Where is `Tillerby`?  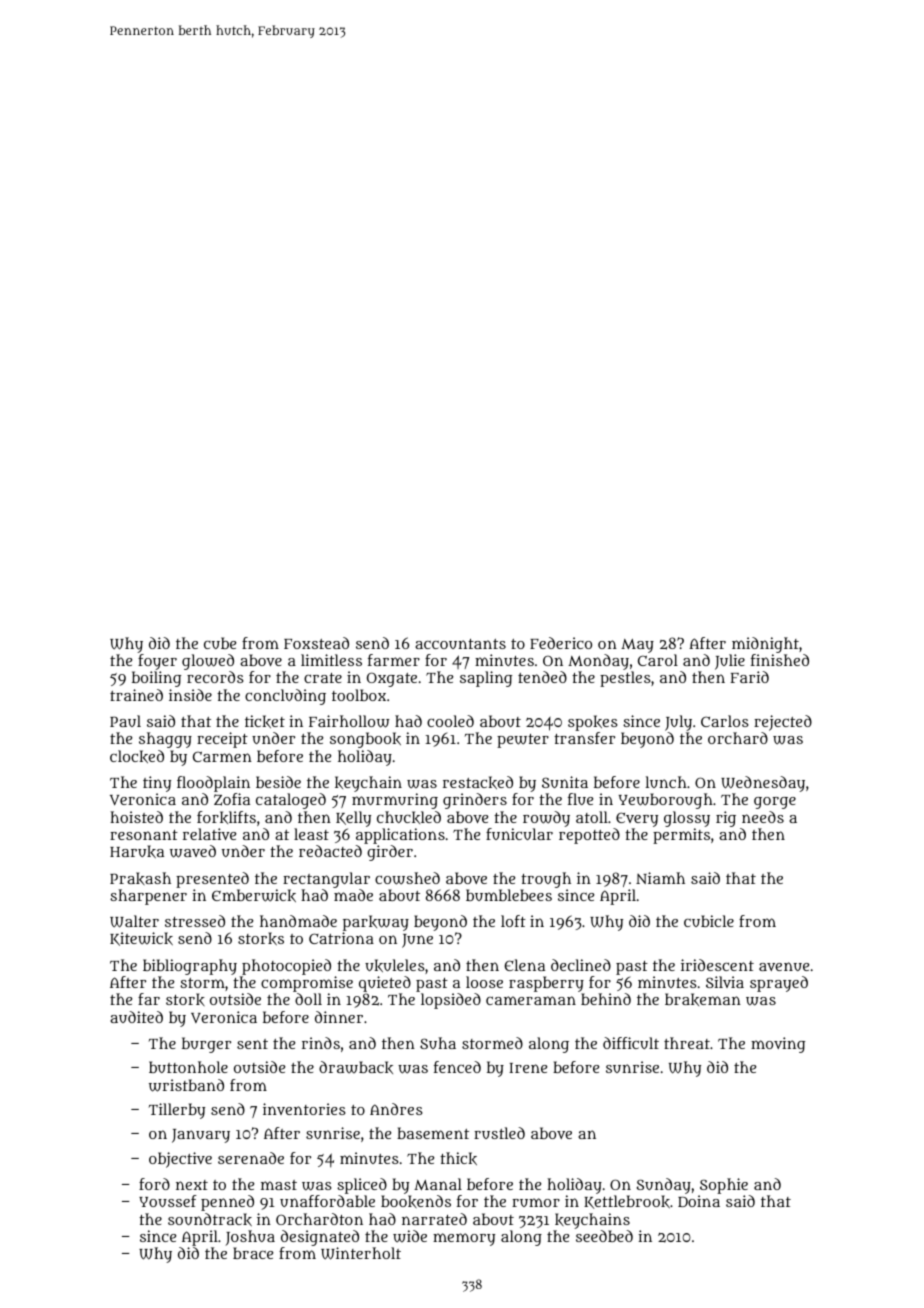
Tillerby is located at coordinates (177, 1111).
